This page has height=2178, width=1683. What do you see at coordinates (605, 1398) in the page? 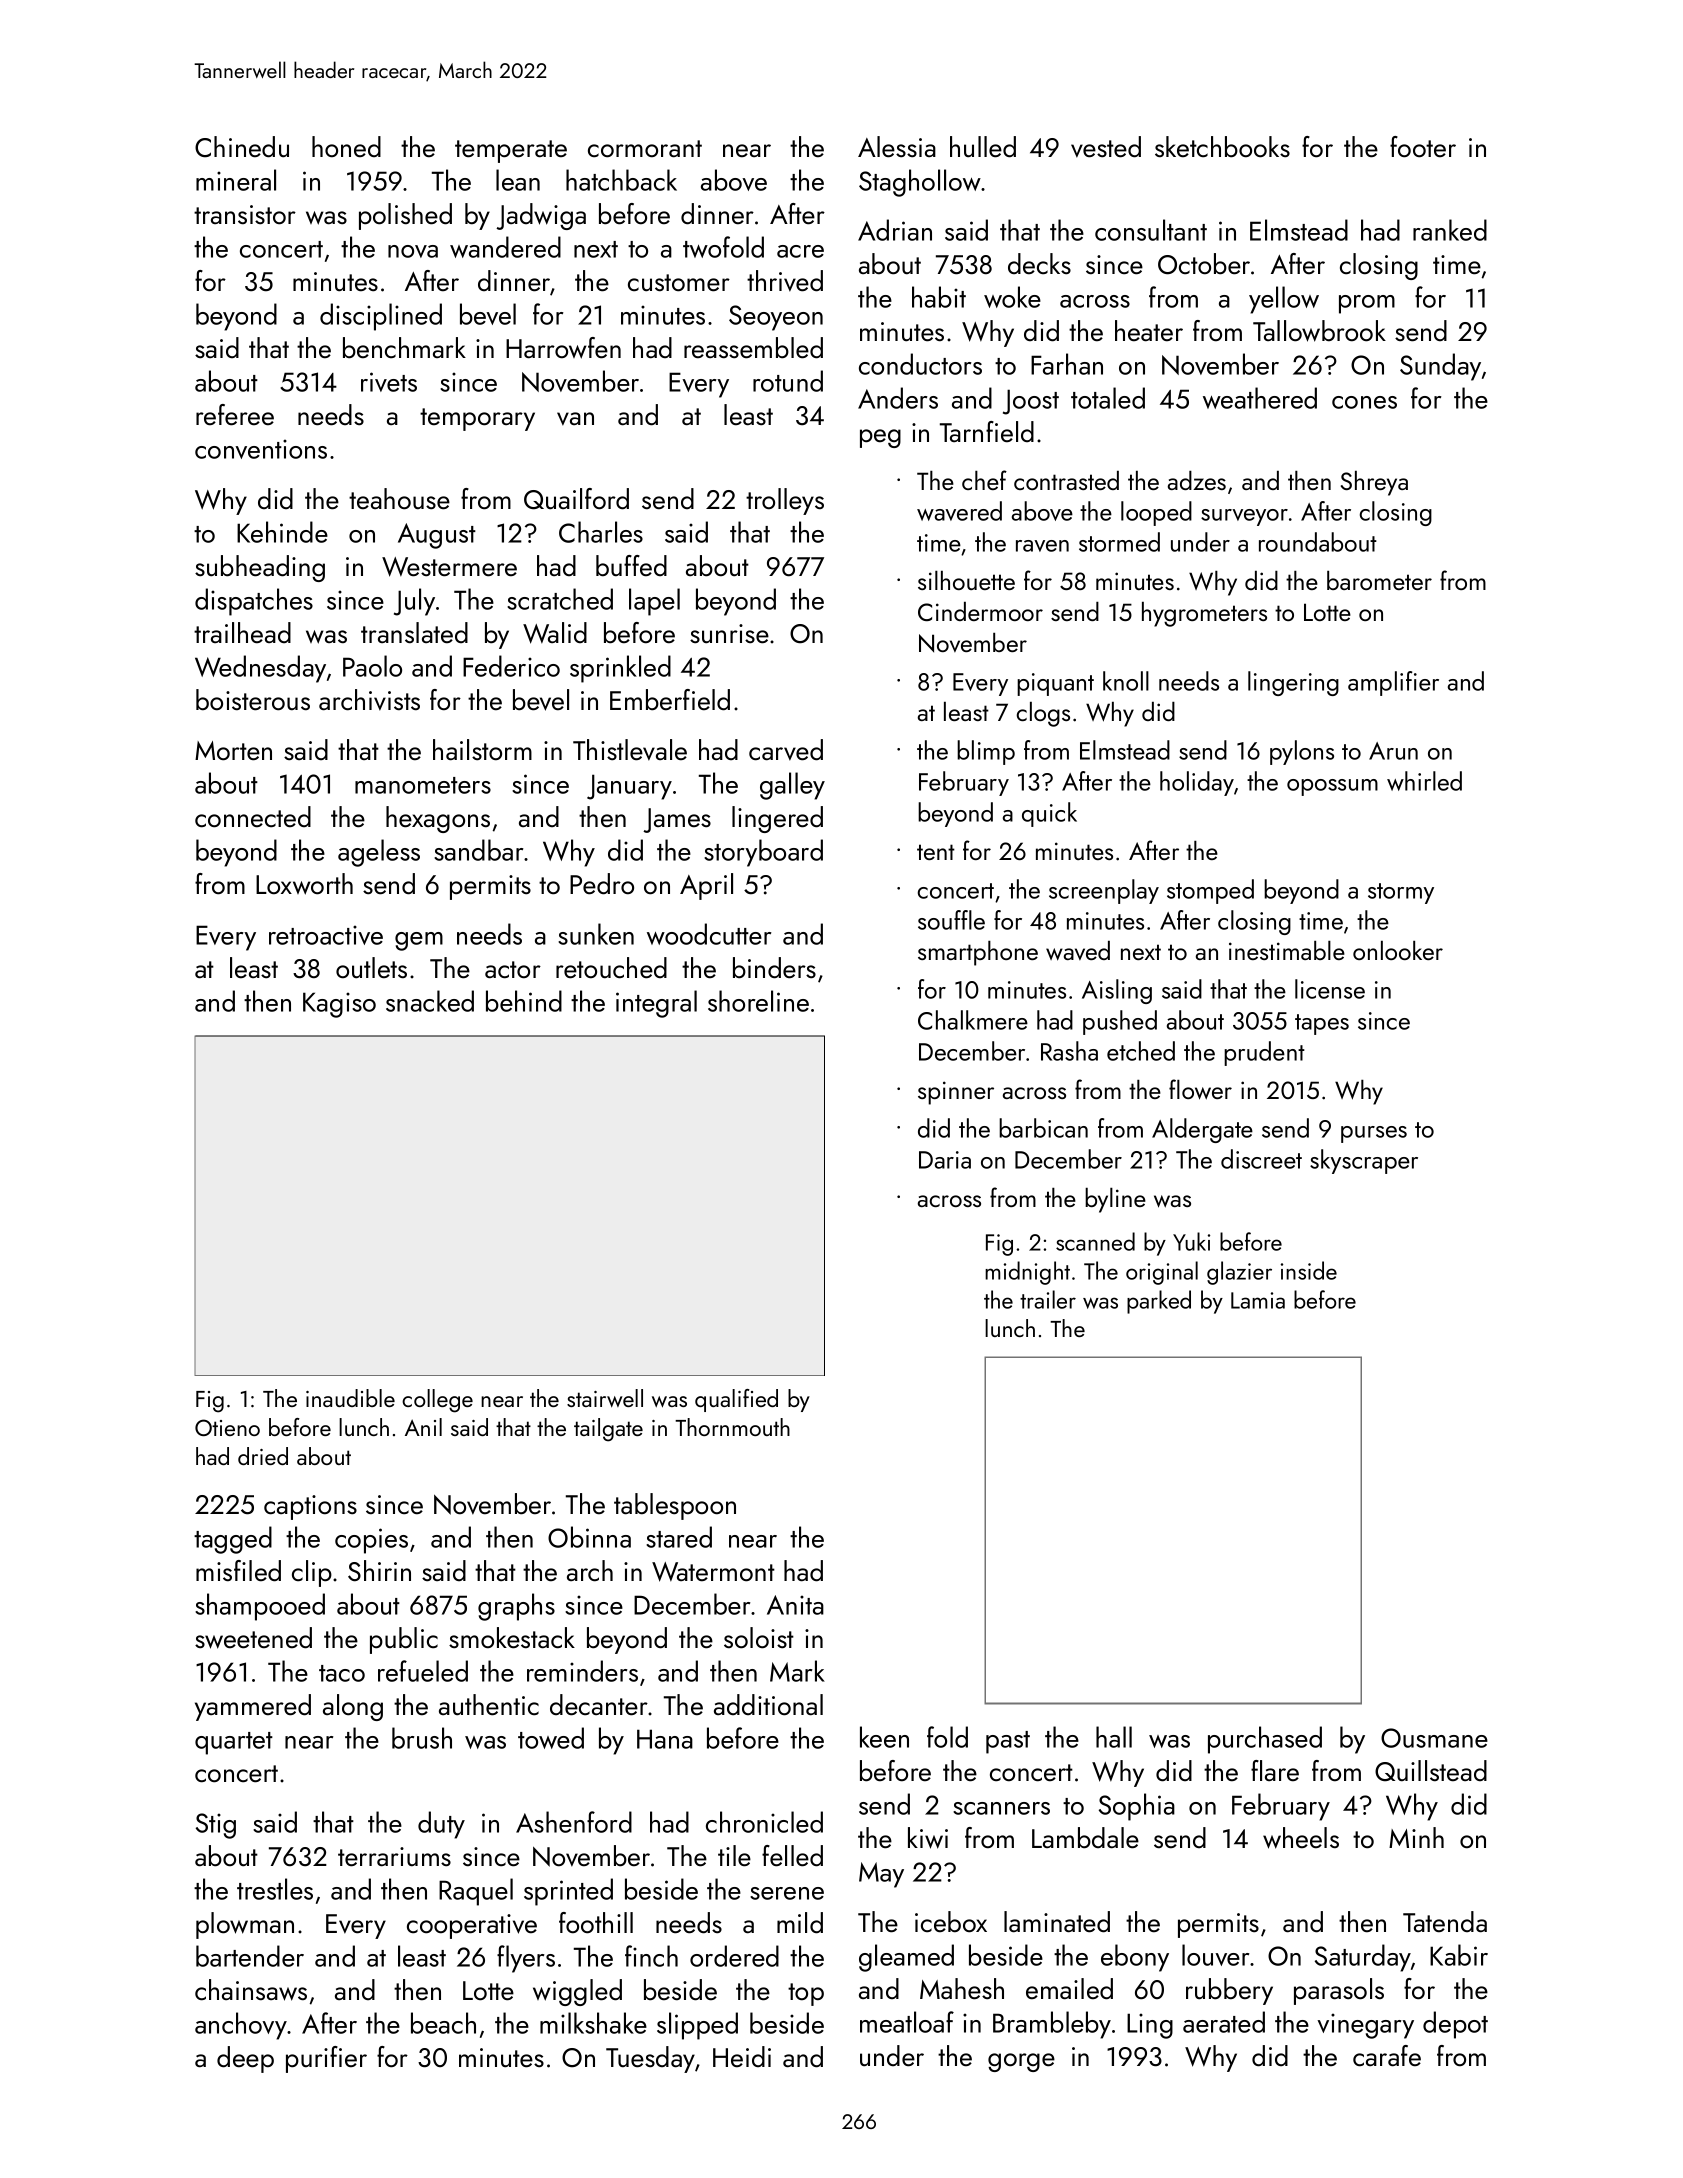
I see `stairwell` at bounding box center [605, 1398].
